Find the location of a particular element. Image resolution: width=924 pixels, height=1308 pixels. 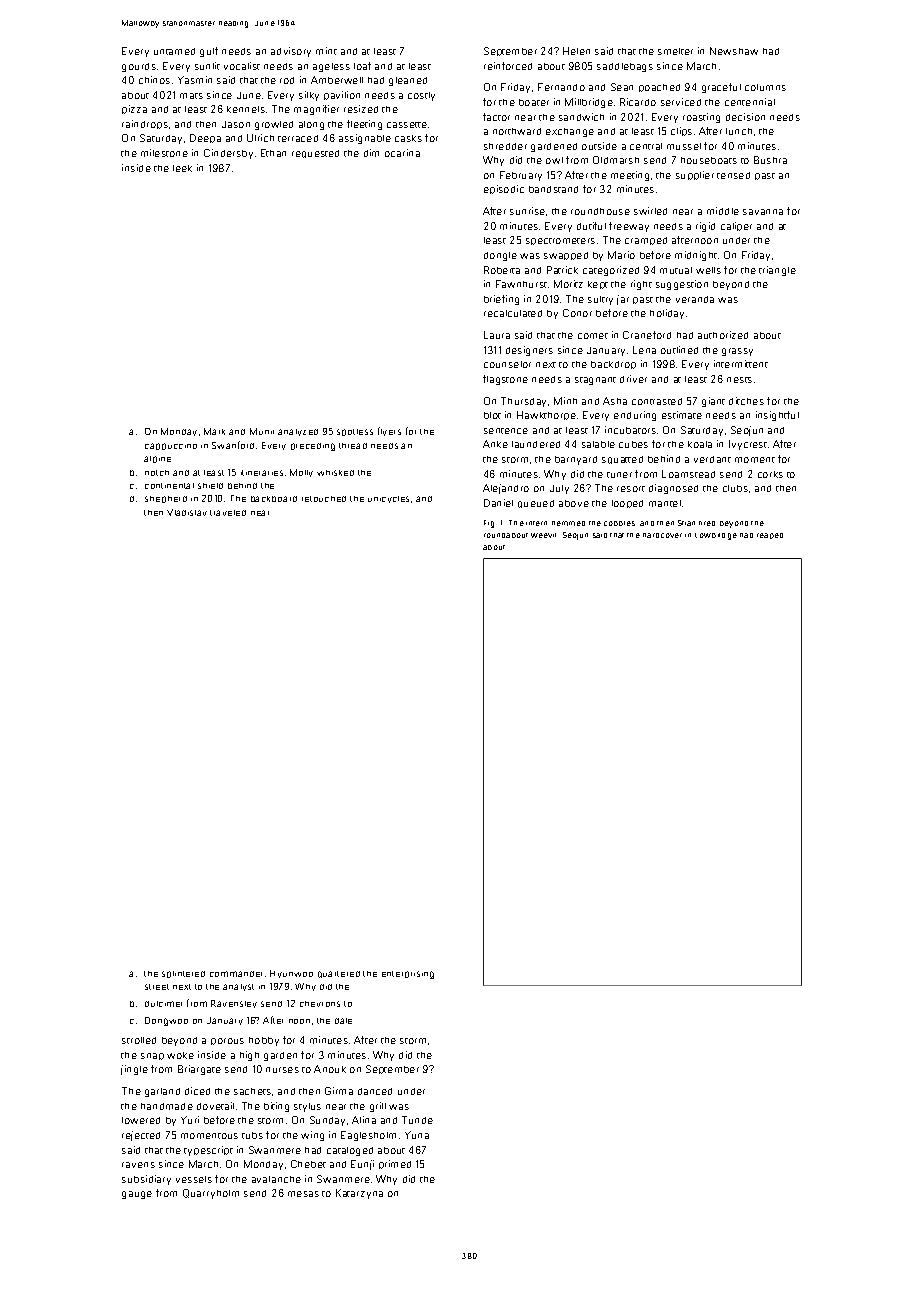

Tunde is located at coordinates (417, 1120).
